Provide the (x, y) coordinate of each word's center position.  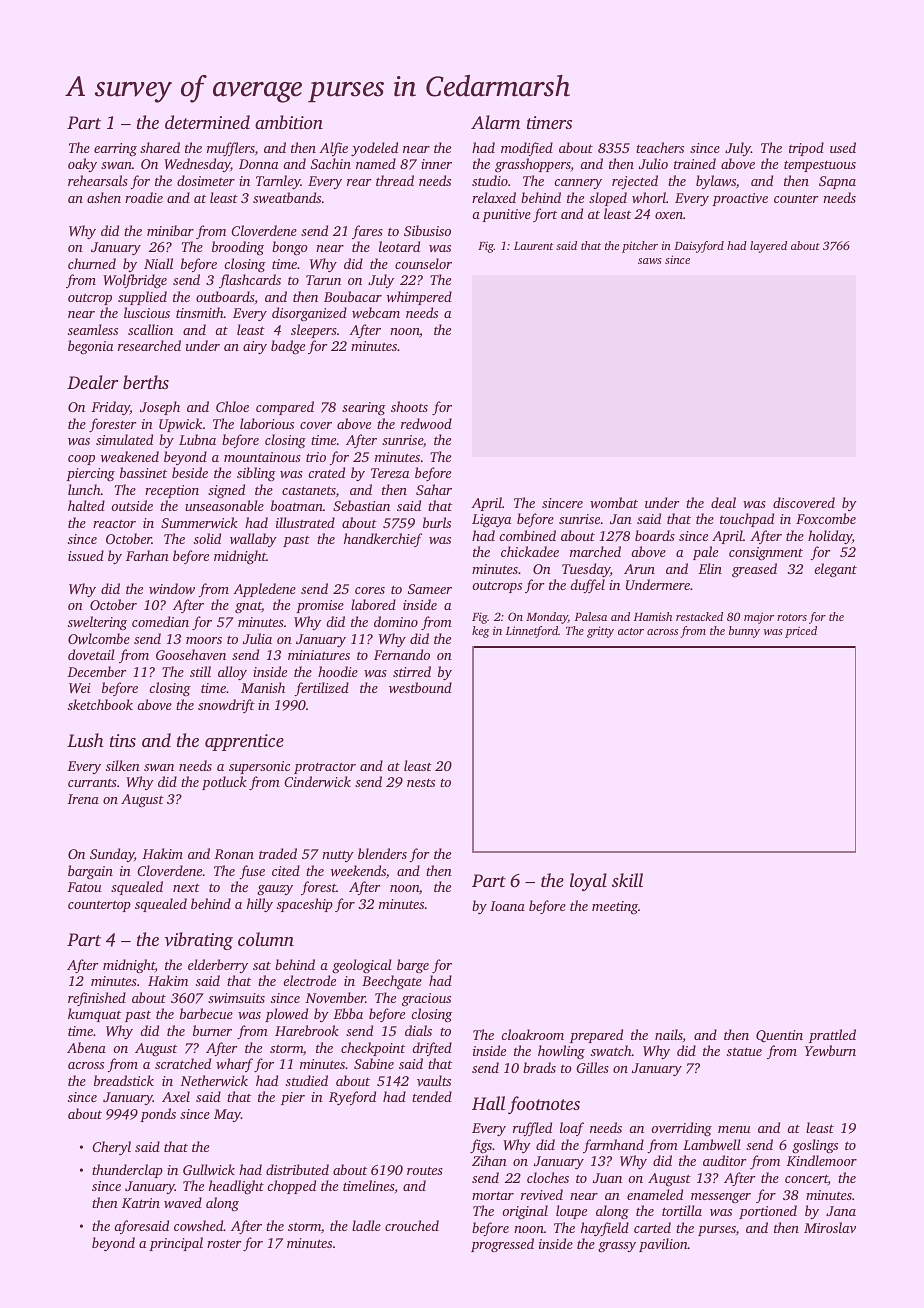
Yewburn (830, 1050)
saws (650, 261)
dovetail (91, 654)
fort (545, 215)
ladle (366, 1225)
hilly (260, 905)
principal (176, 1244)
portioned (768, 1212)
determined (207, 122)
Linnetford (532, 632)
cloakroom (532, 1034)
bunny (744, 632)
